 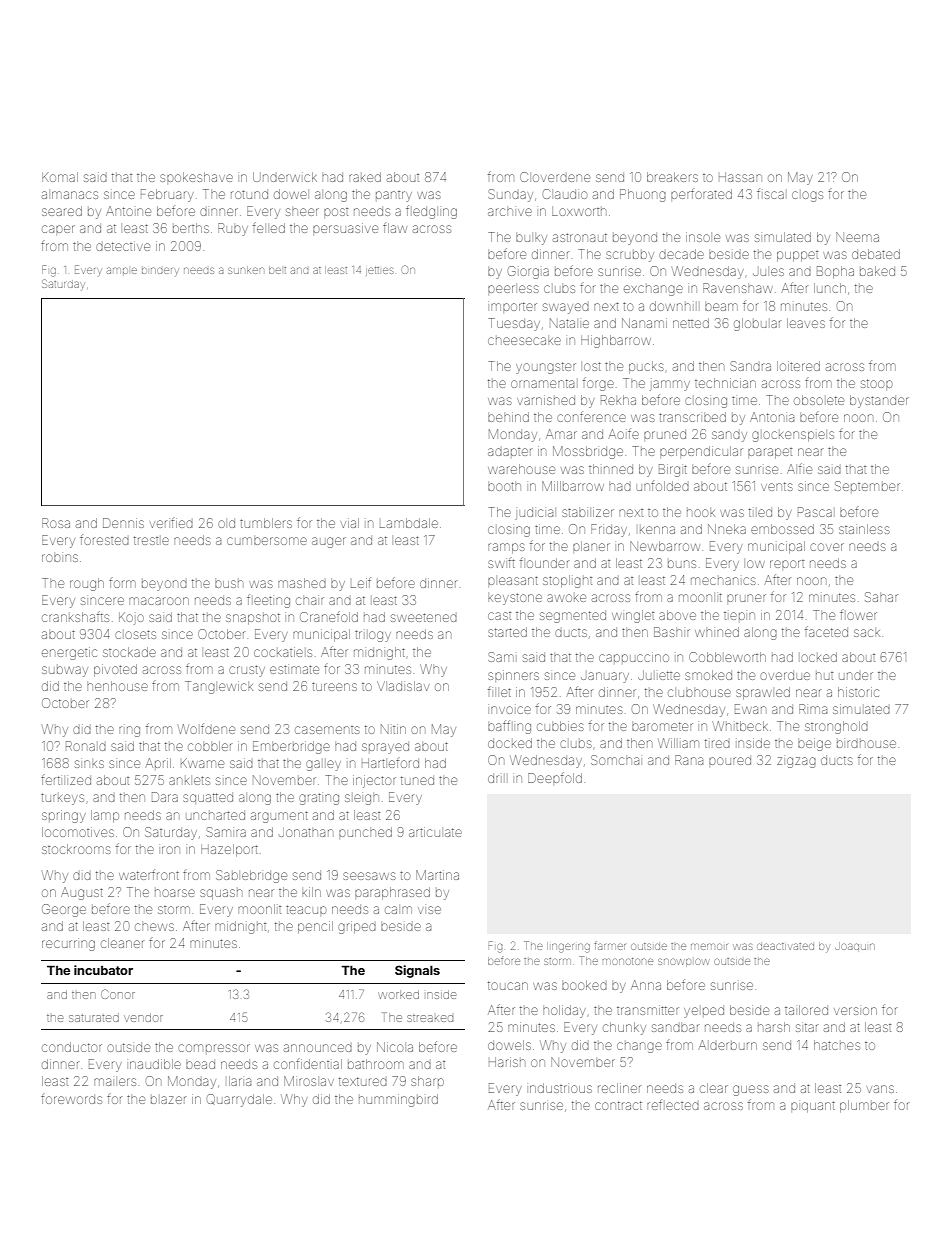 What do you see at coordinates (409, 523) in the screenshot?
I see `Lambdale` at bounding box center [409, 523].
